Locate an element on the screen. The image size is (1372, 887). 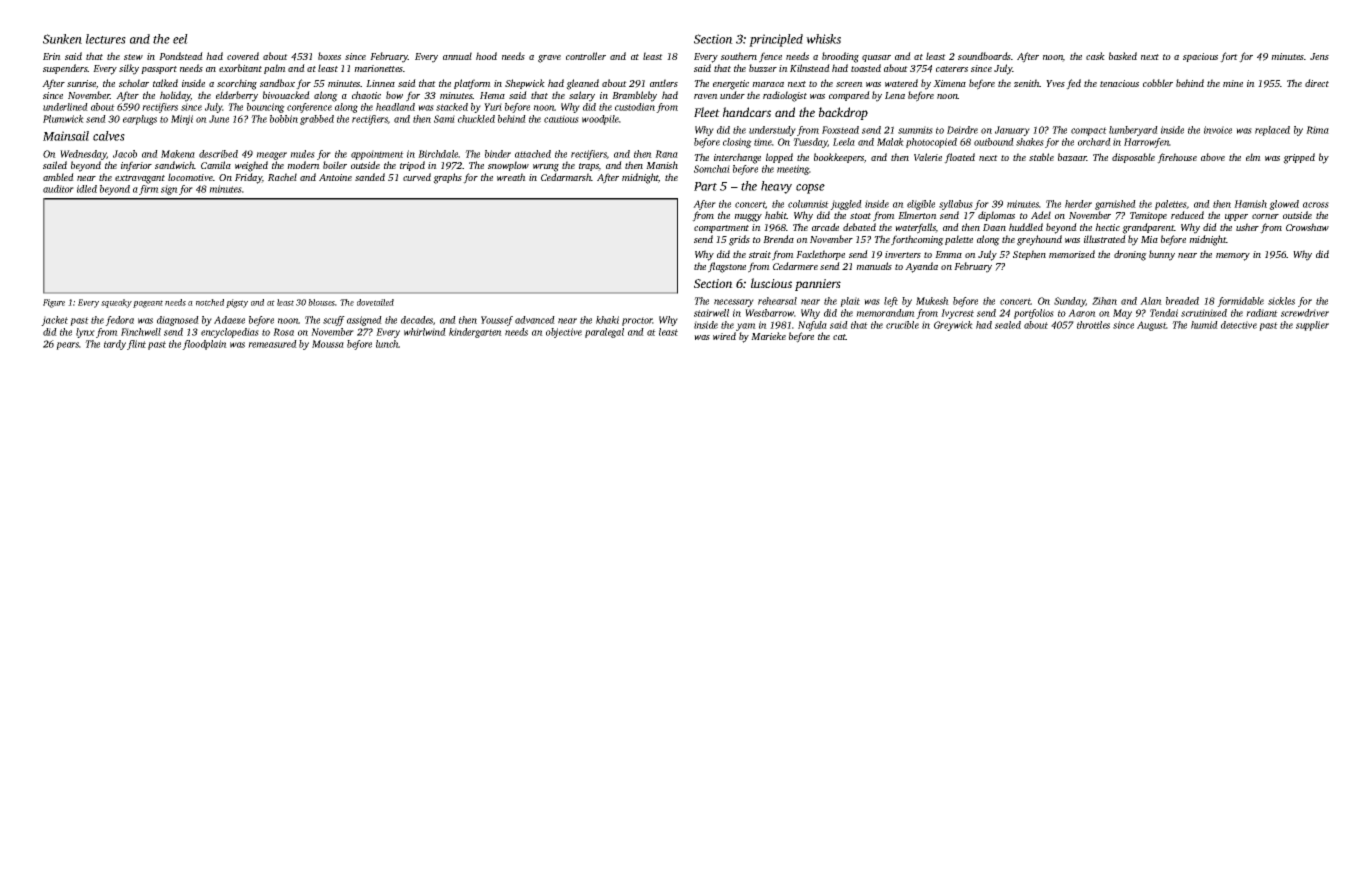
advanced is located at coordinates (535, 320).
